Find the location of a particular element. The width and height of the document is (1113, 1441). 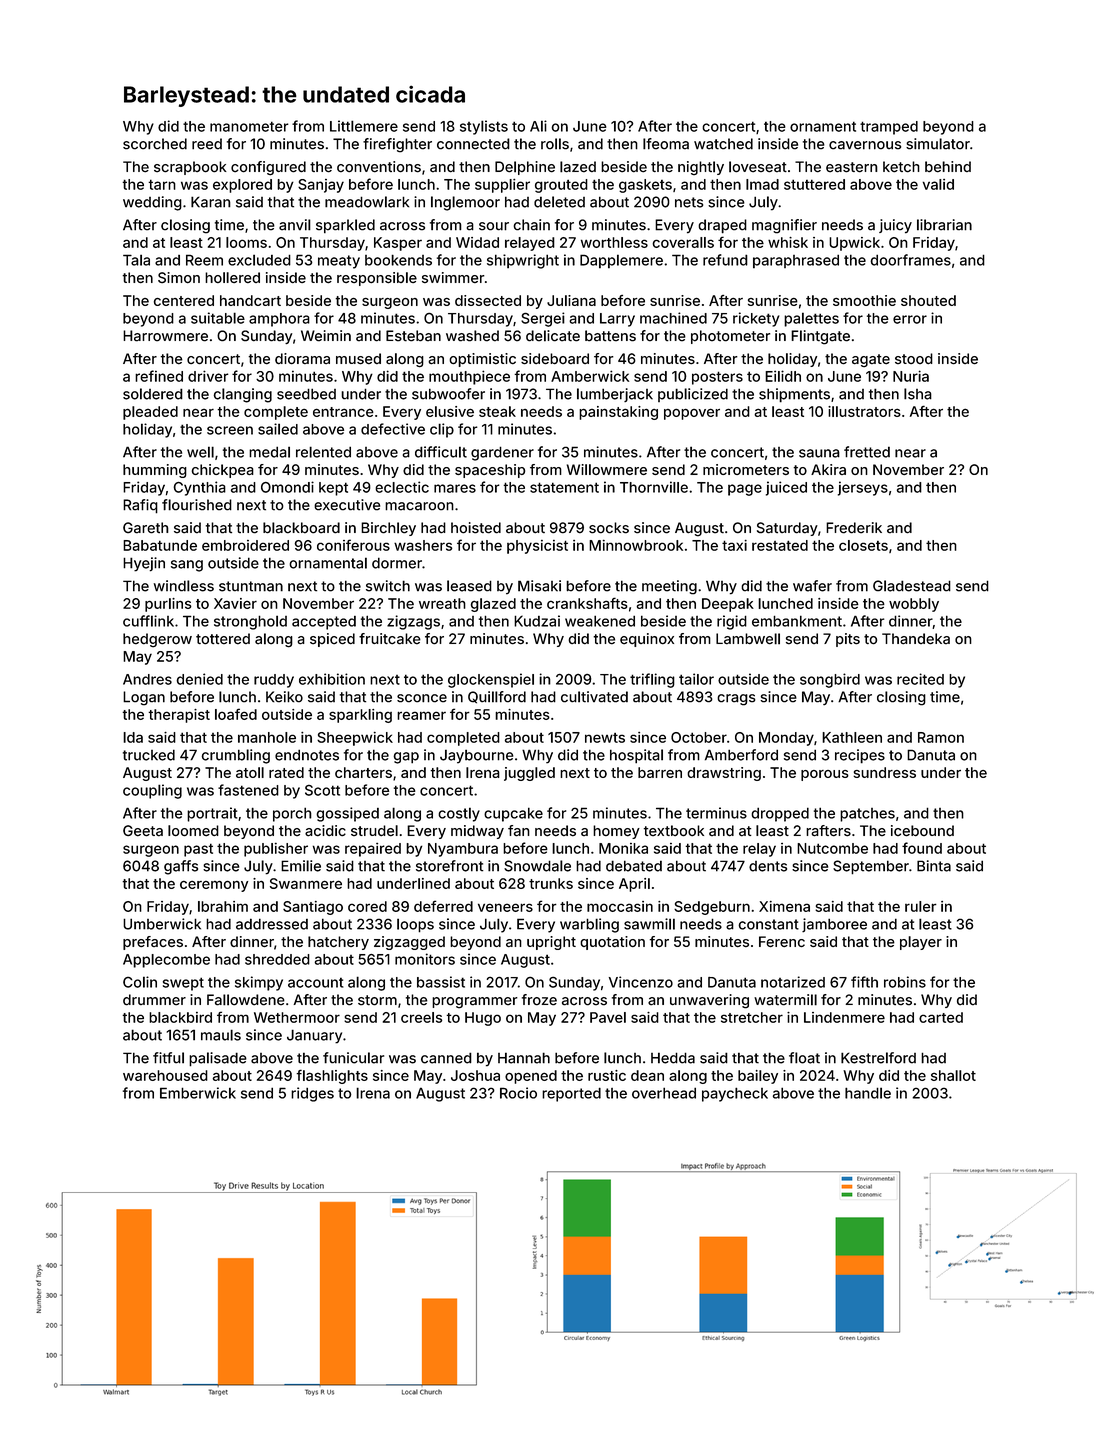

washers is located at coordinates (423, 545).
